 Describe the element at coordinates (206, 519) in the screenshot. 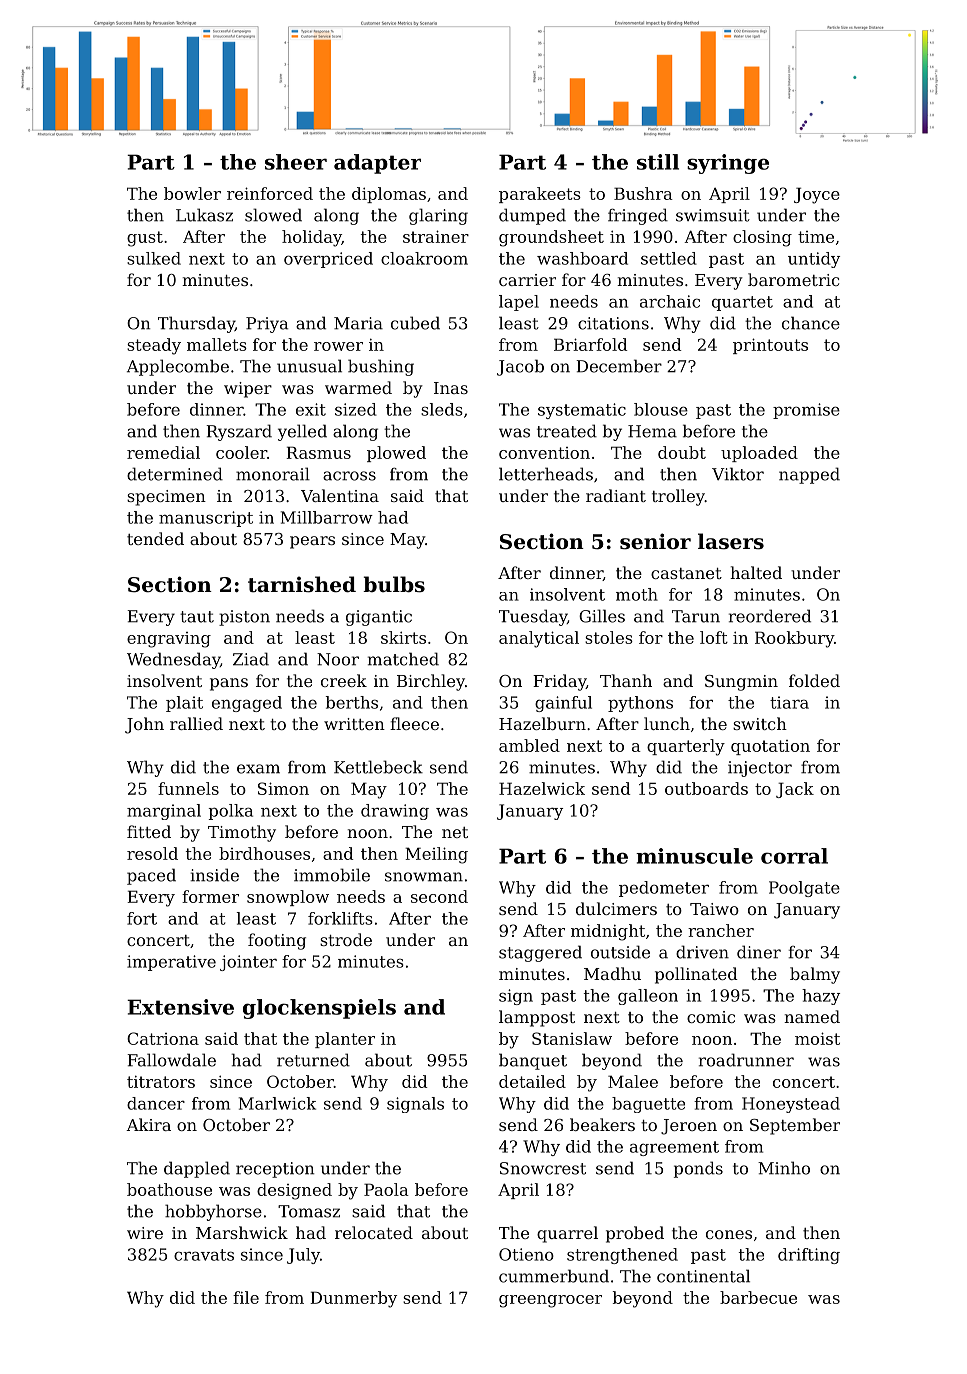

I see `manuscript` at that location.
